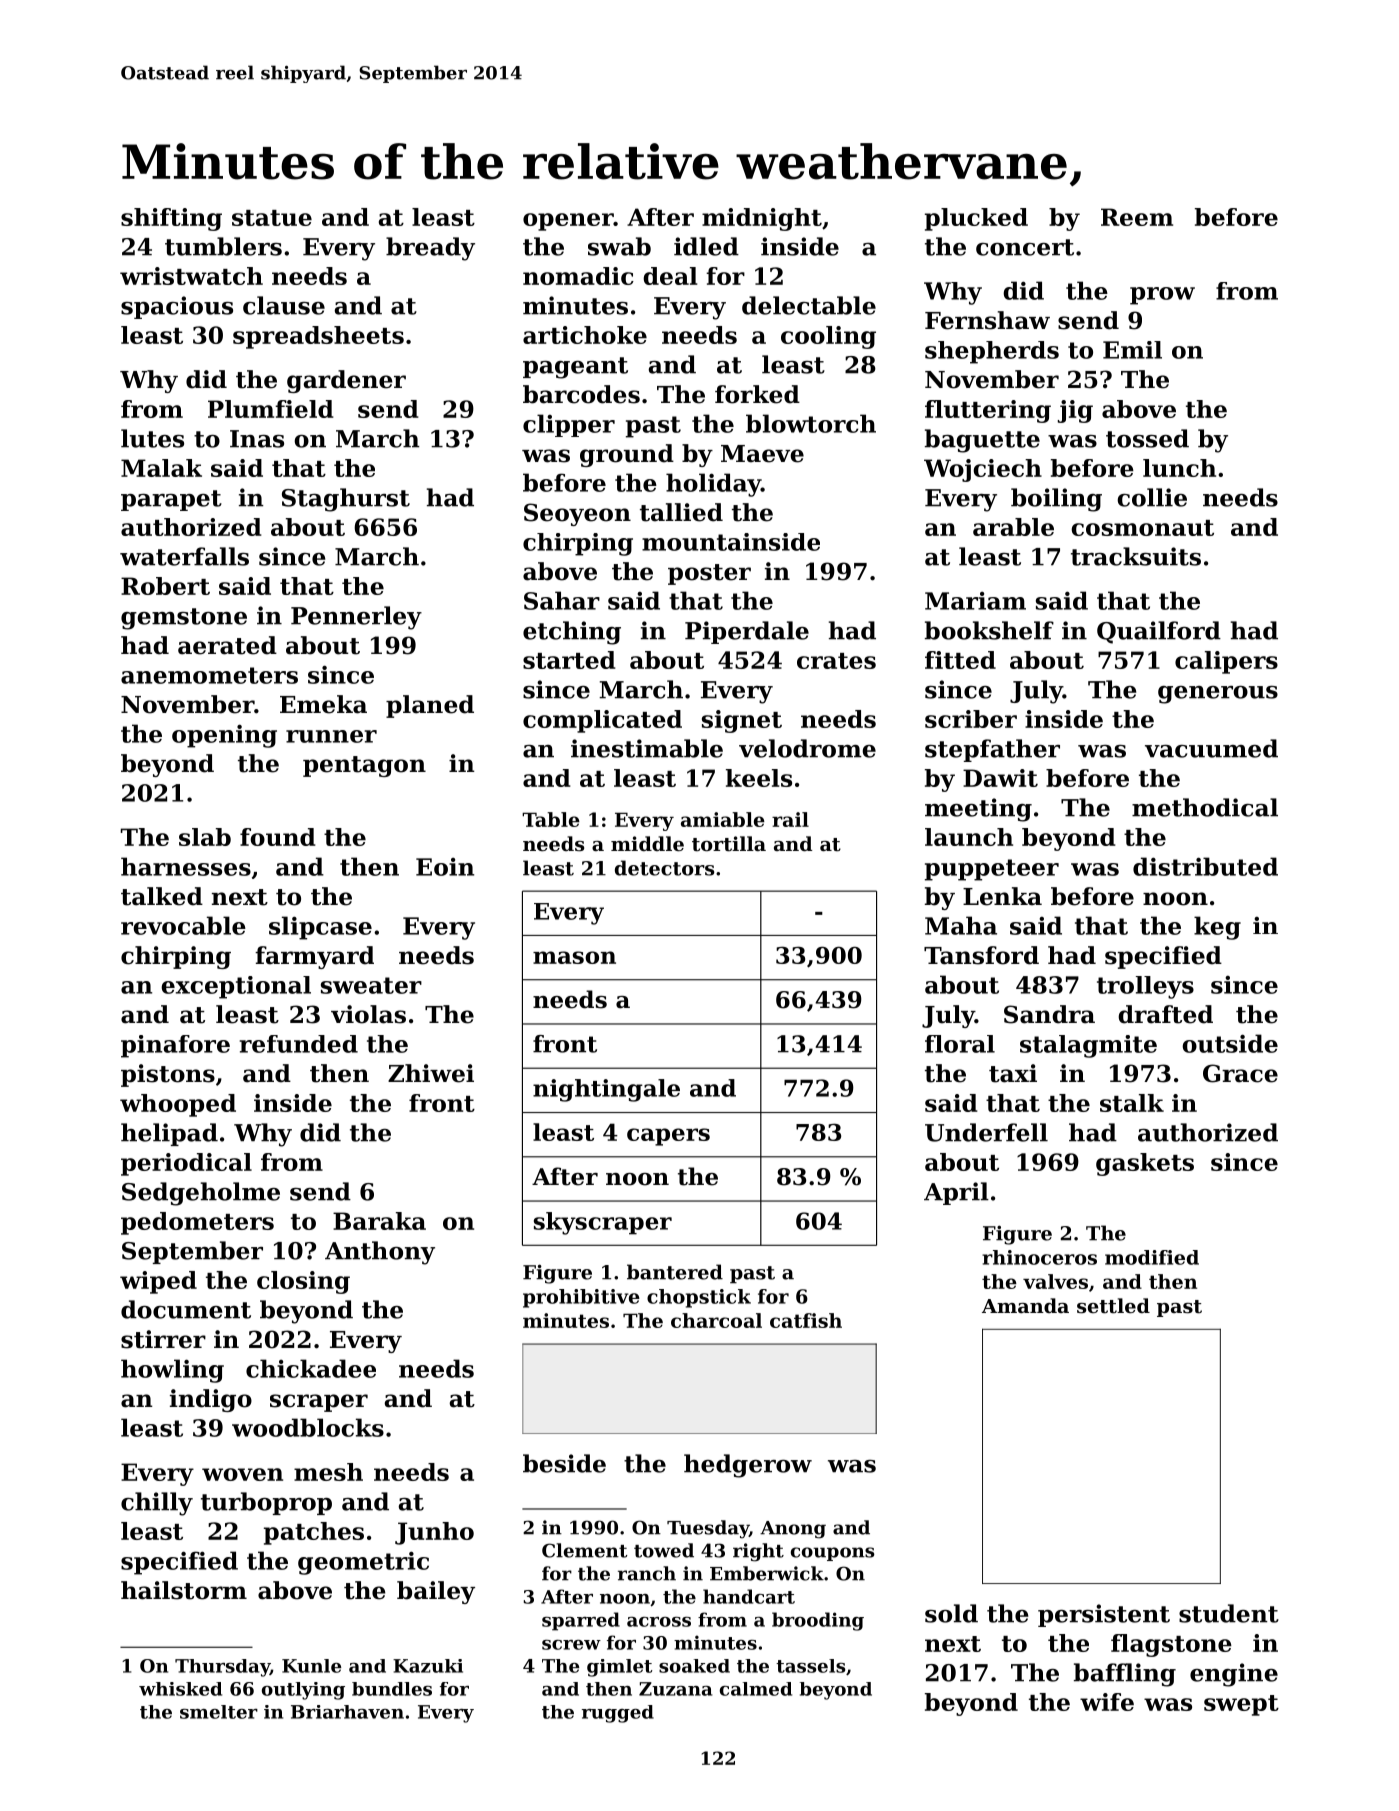 The image size is (1399, 1811). Describe the element at coordinates (180, 1689) in the screenshot. I see `whisked` at that location.
